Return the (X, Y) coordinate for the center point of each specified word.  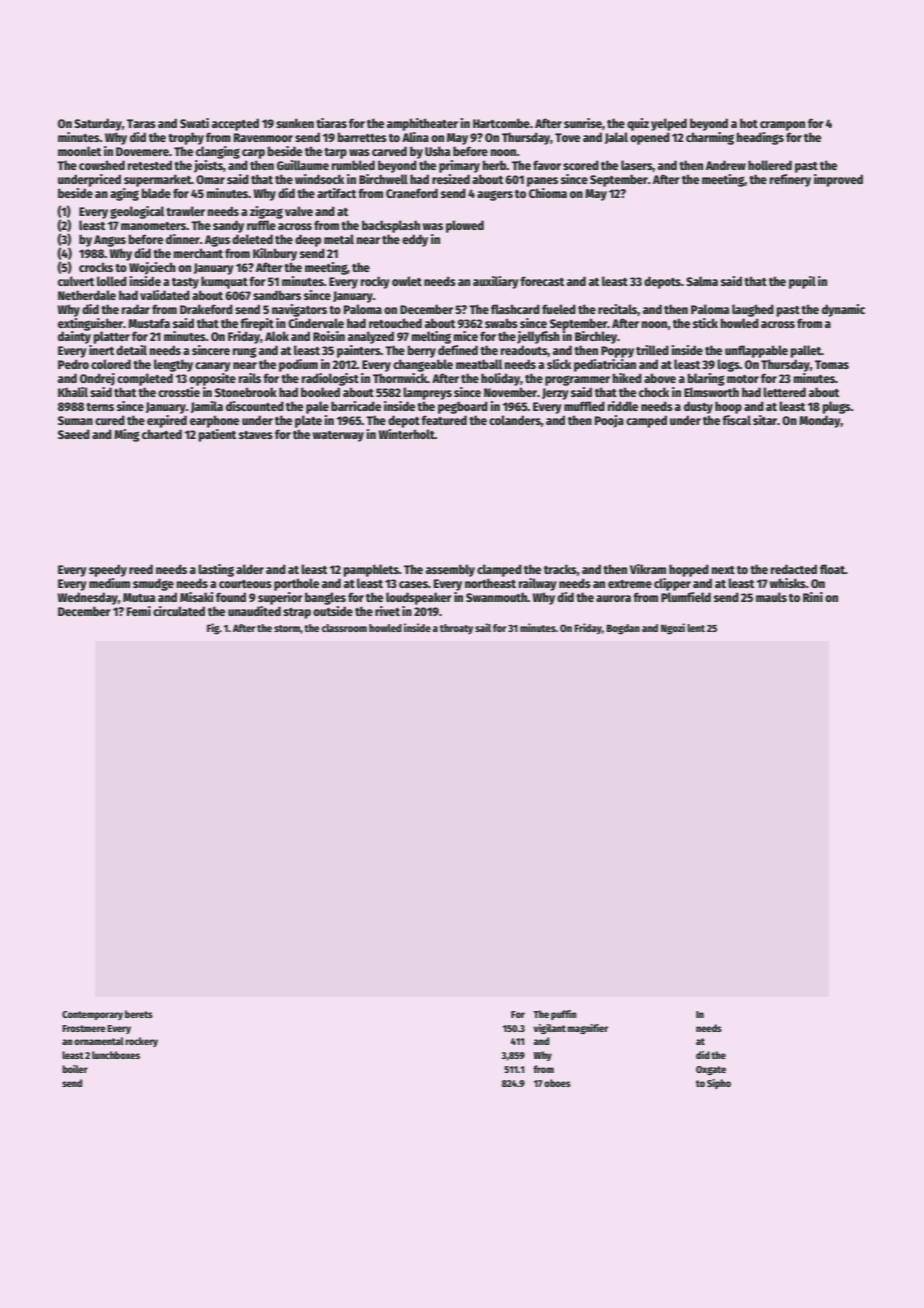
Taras (141, 123)
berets (139, 1014)
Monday (820, 421)
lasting (216, 570)
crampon (782, 126)
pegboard (463, 407)
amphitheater (422, 124)
